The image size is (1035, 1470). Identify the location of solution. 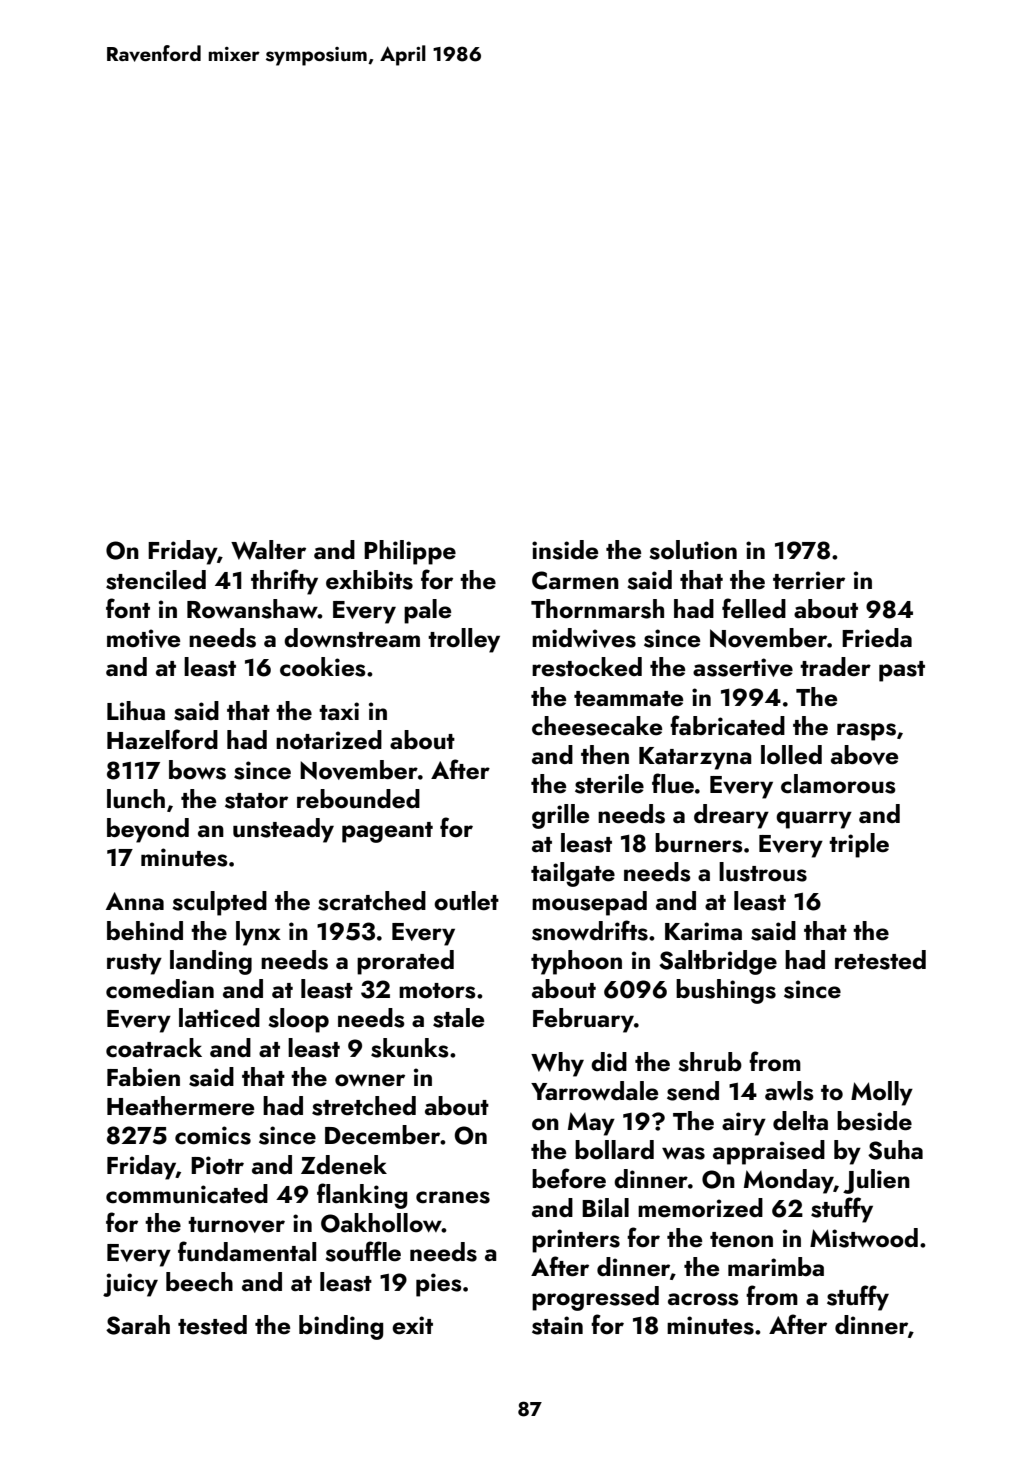
(693, 550).
